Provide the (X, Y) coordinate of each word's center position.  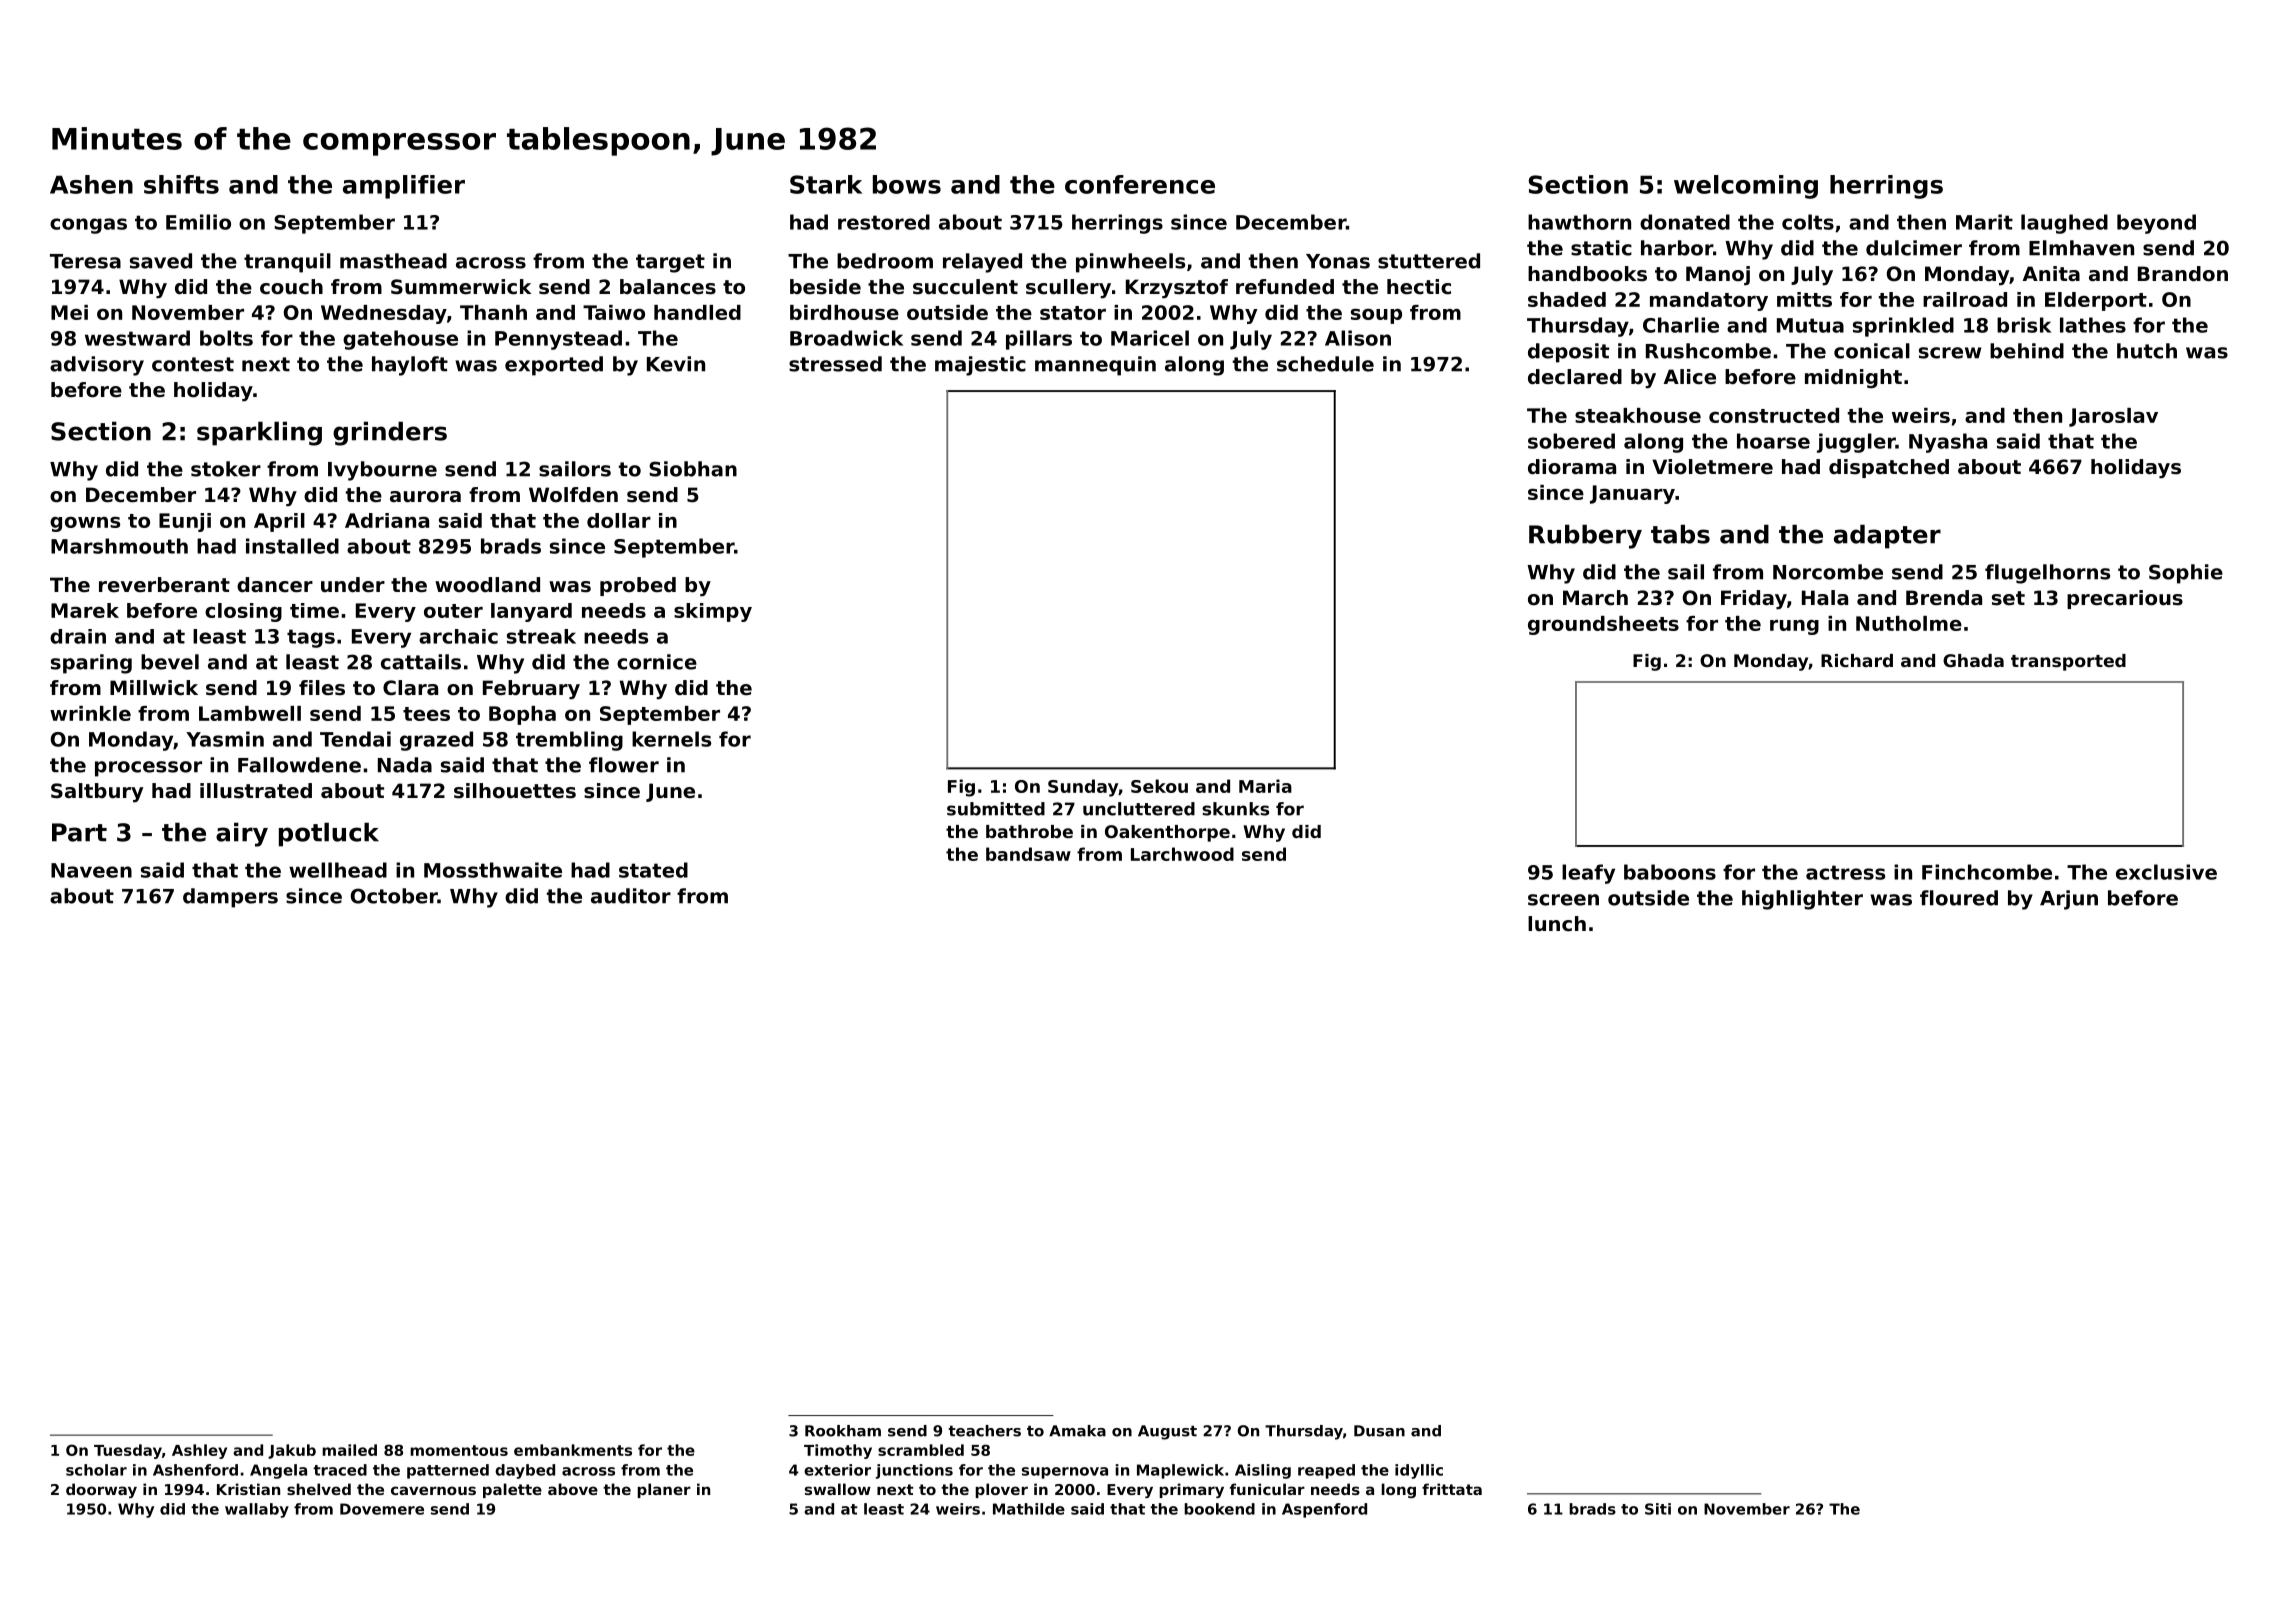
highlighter (1802, 900)
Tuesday (128, 1451)
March (1595, 598)
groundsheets (1603, 625)
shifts (181, 184)
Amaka (1077, 1431)
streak (541, 636)
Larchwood (1182, 854)
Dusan (1379, 1431)
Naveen (91, 870)
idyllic (1419, 1471)
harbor (1677, 248)
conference (1140, 184)
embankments (573, 1450)
